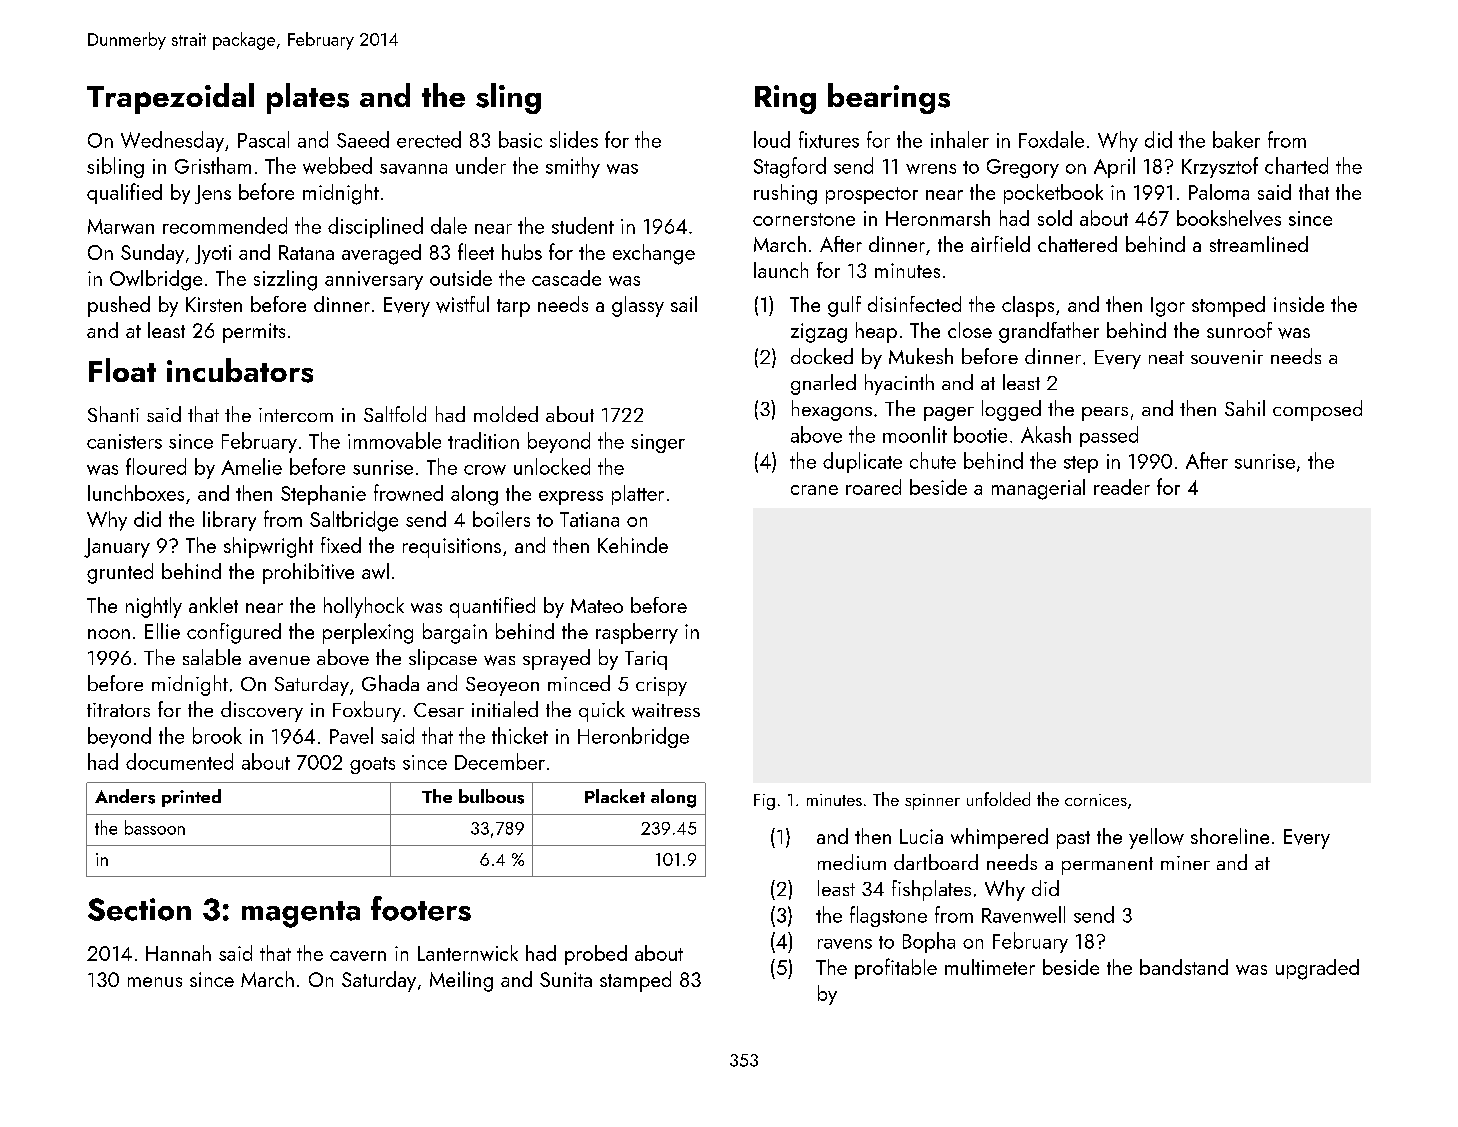 This screenshot has width=1458, height=1127. Describe the element at coordinates (155, 827) in the screenshot. I see `bassoon` at that location.
